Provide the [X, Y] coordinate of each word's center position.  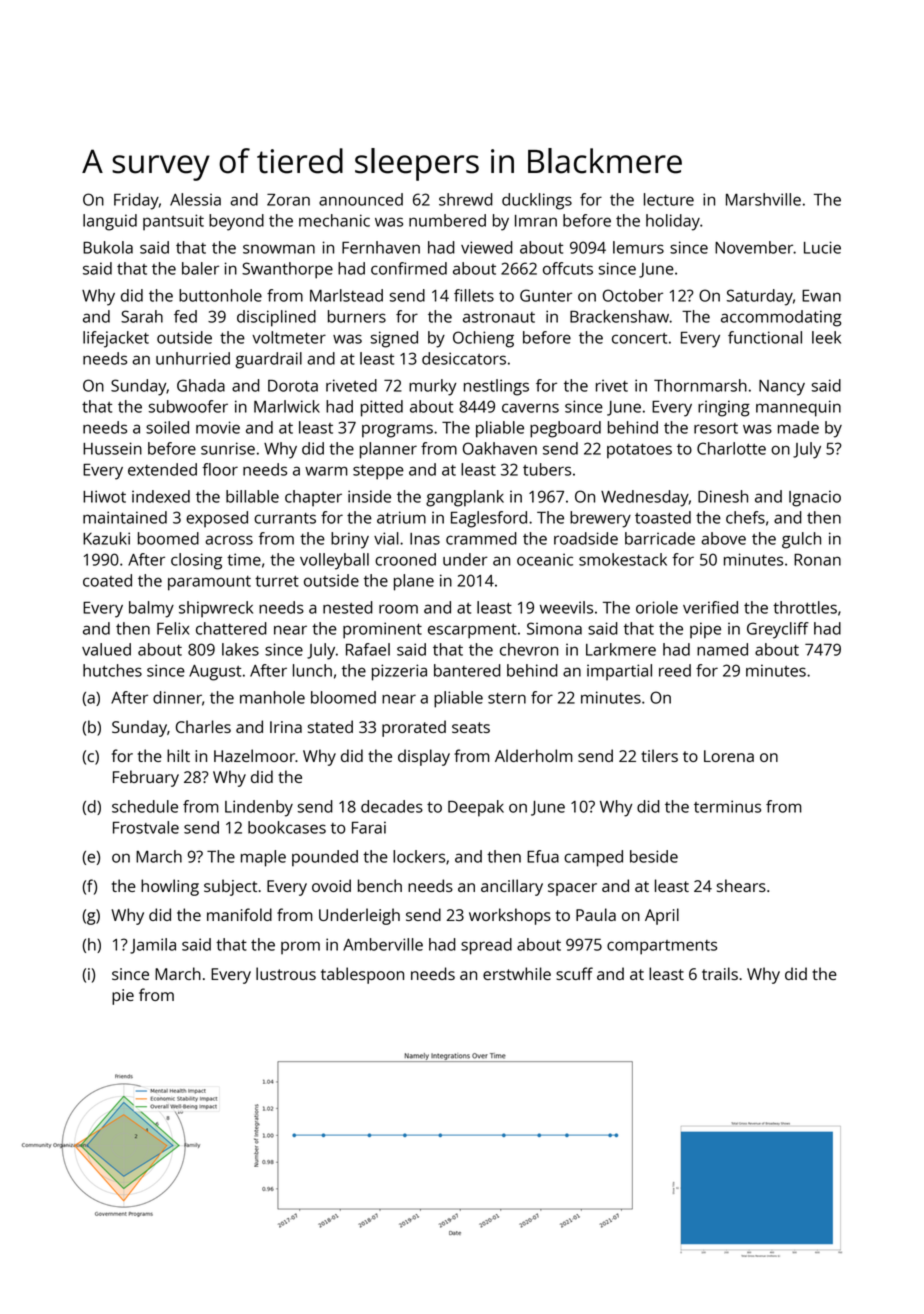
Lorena [729, 756]
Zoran [288, 200]
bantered [467, 670]
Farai [369, 827]
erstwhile [517, 973]
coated [107, 580]
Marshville [763, 199]
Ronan [817, 560]
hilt [178, 755]
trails [720, 973]
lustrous [286, 973]
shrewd [466, 199]
